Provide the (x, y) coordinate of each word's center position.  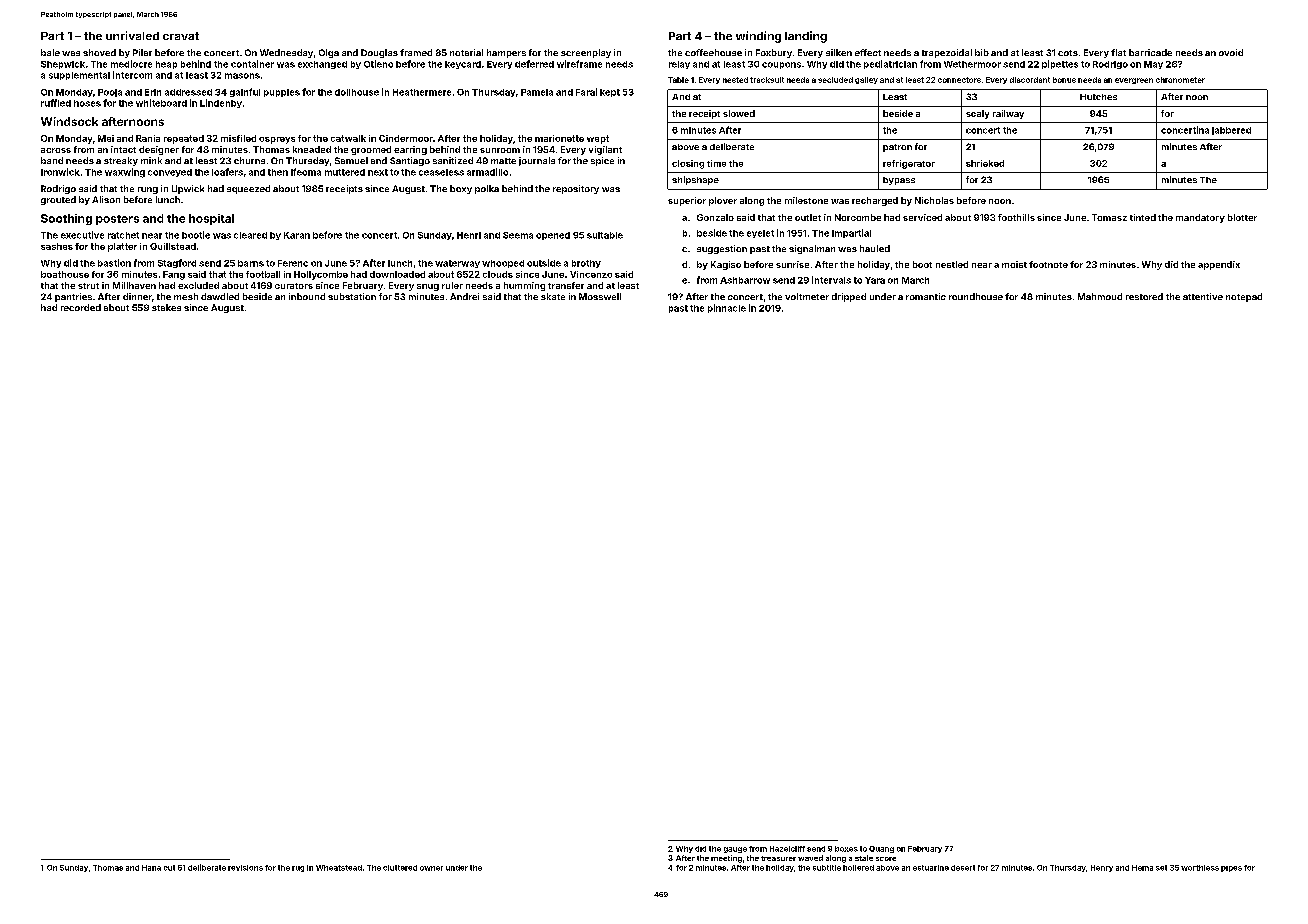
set (1161, 868)
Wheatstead (339, 868)
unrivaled (132, 35)
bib (982, 52)
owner (431, 868)
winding (758, 37)
